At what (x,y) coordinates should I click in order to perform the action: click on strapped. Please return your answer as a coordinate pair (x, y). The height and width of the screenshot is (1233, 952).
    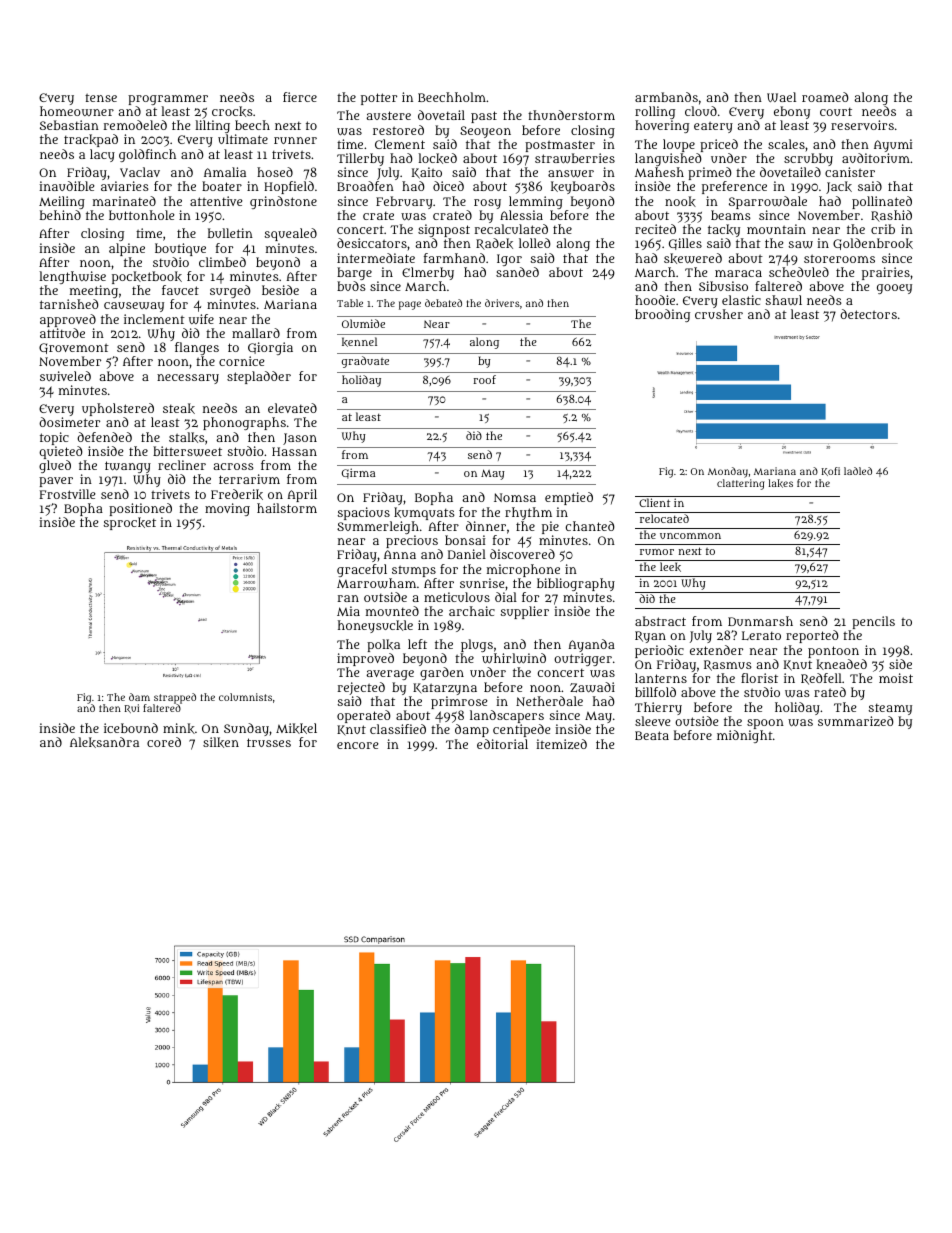
    Looking at the image, I should click on (175, 698).
